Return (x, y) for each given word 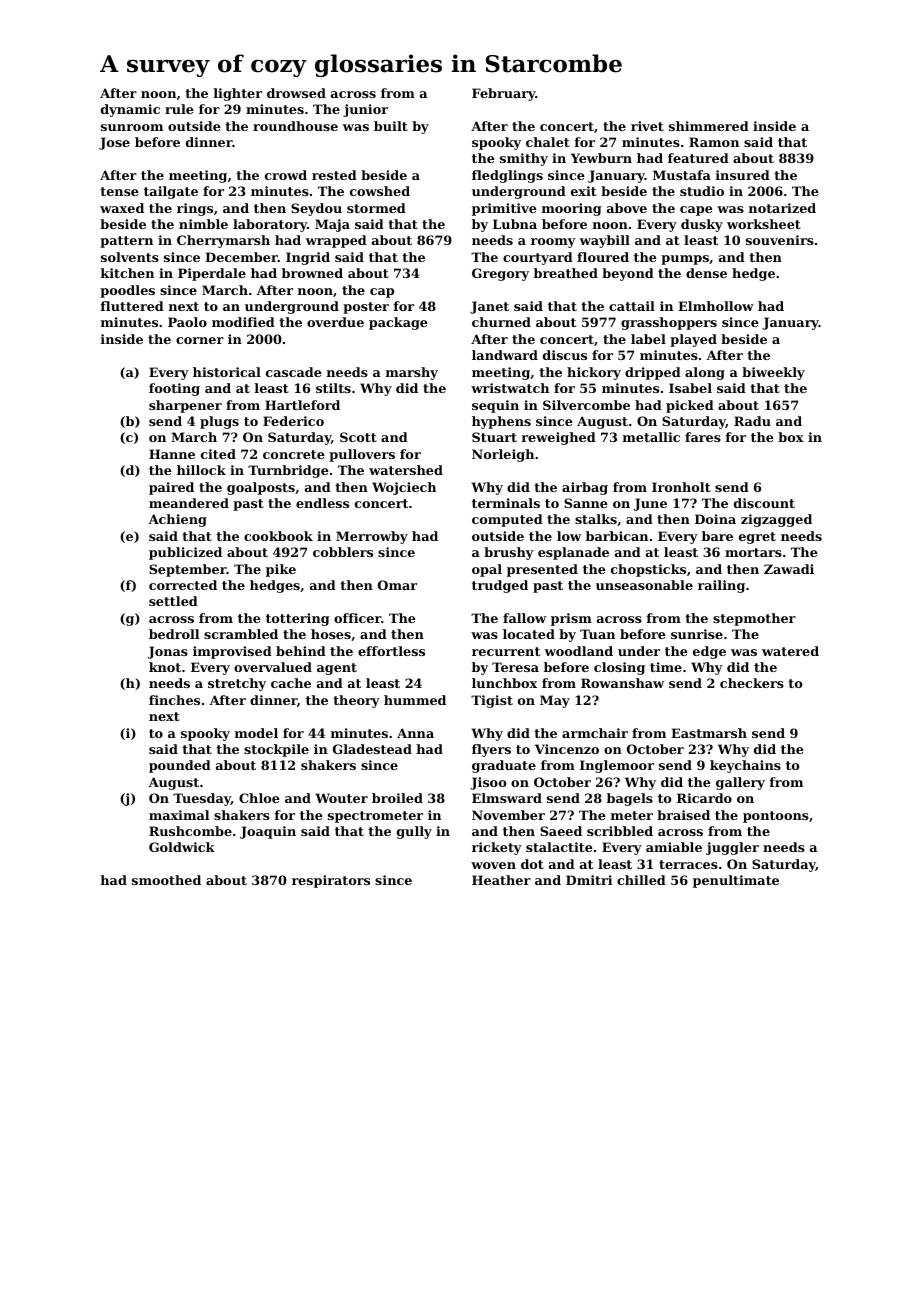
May (555, 701)
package (398, 323)
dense (706, 273)
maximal (179, 815)
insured (743, 175)
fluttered (132, 306)
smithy (524, 159)
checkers (752, 683)
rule (179, 109)
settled (173, 601)
